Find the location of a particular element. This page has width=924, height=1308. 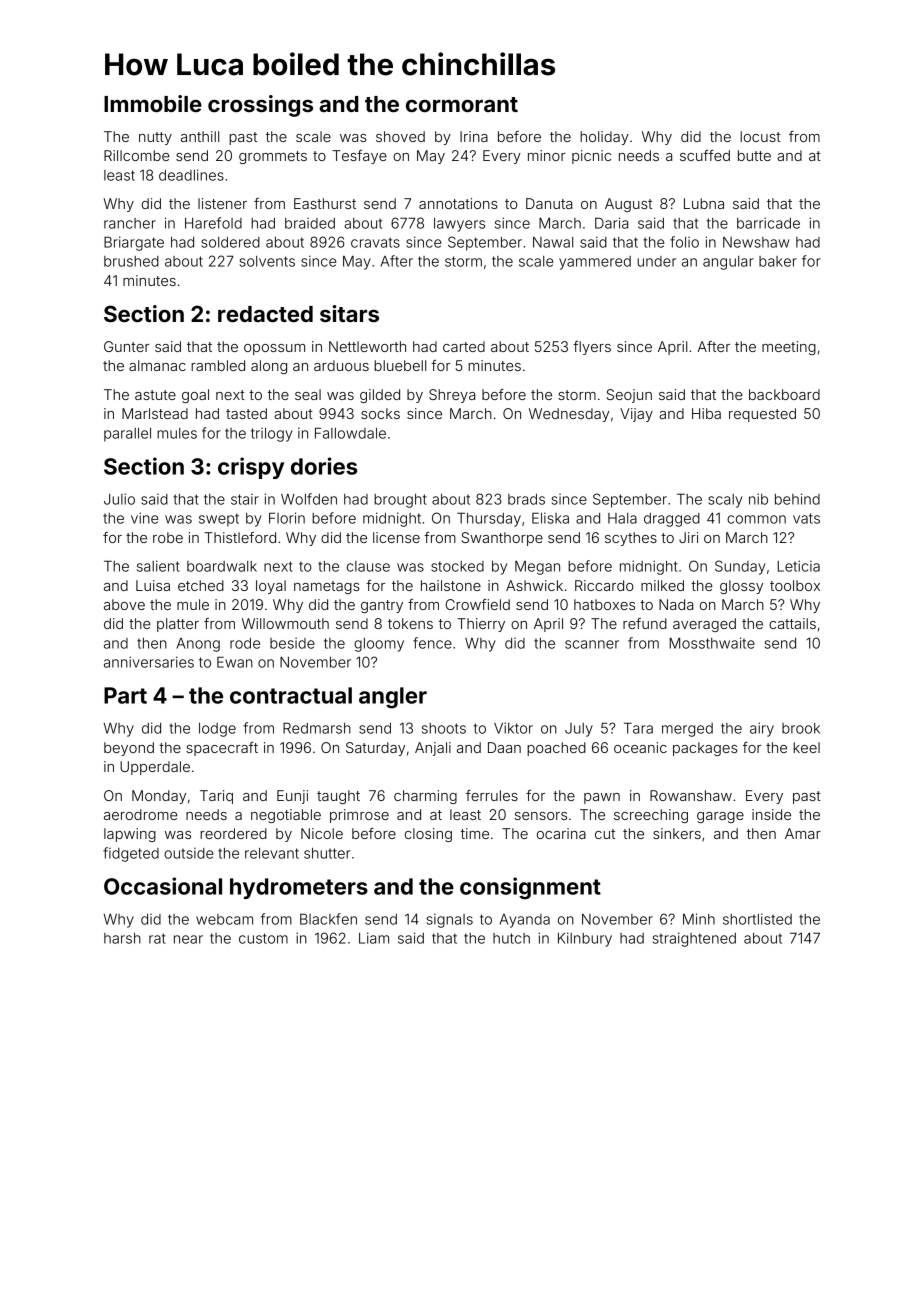

butte is located at coordinates (754, 155).
